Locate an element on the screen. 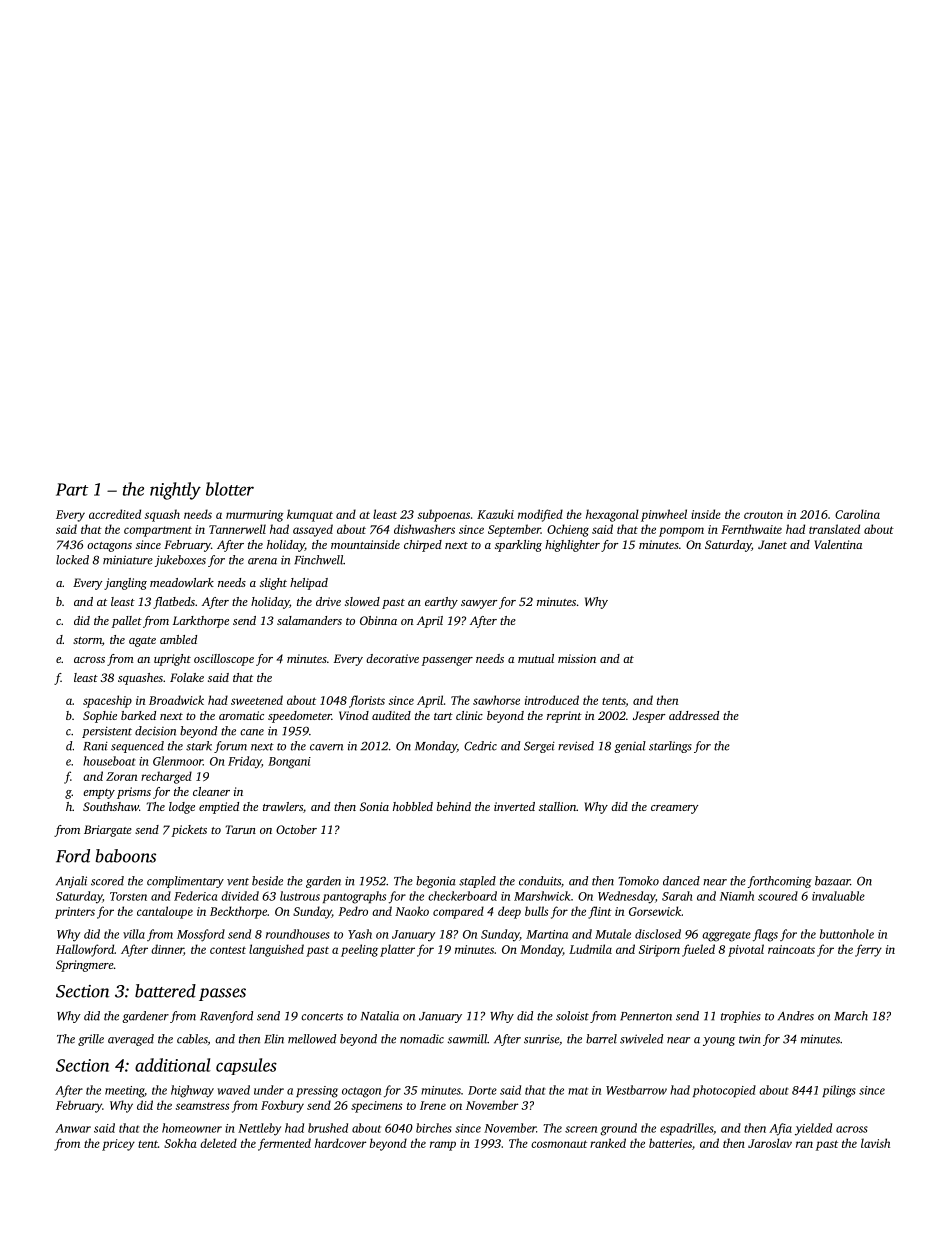  spaceship is located at coordinates (107, 701).
